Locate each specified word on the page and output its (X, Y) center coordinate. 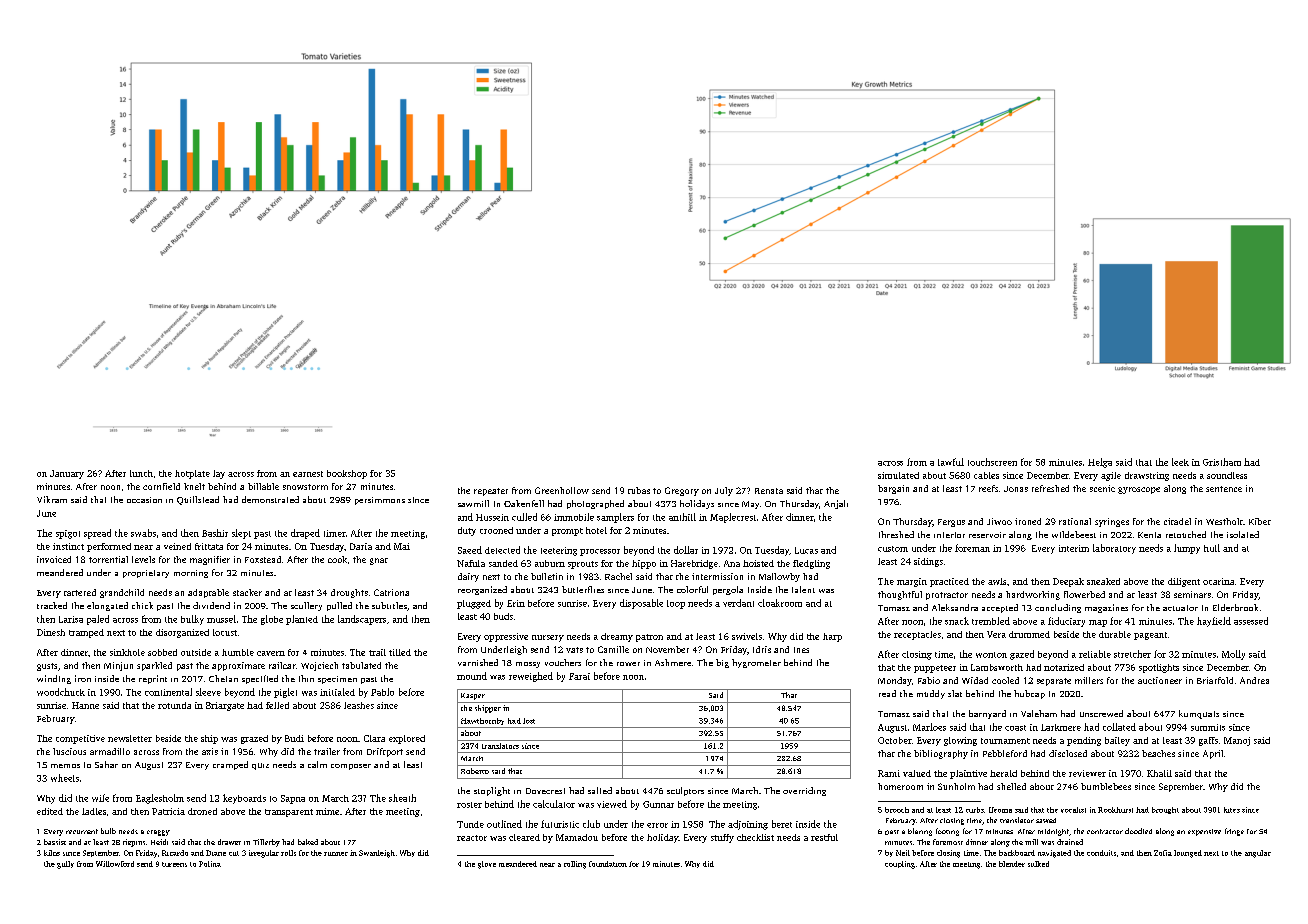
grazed (254, 739)
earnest (308, 474)
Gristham (1222, 462)
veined (177, 546)
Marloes (929, 727)
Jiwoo (999, 521)
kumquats (1199, 714)
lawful (951, 462)
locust (225, 632)
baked (308, 842)
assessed (1251, 621)
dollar (686, 550)
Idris (762, 649)
